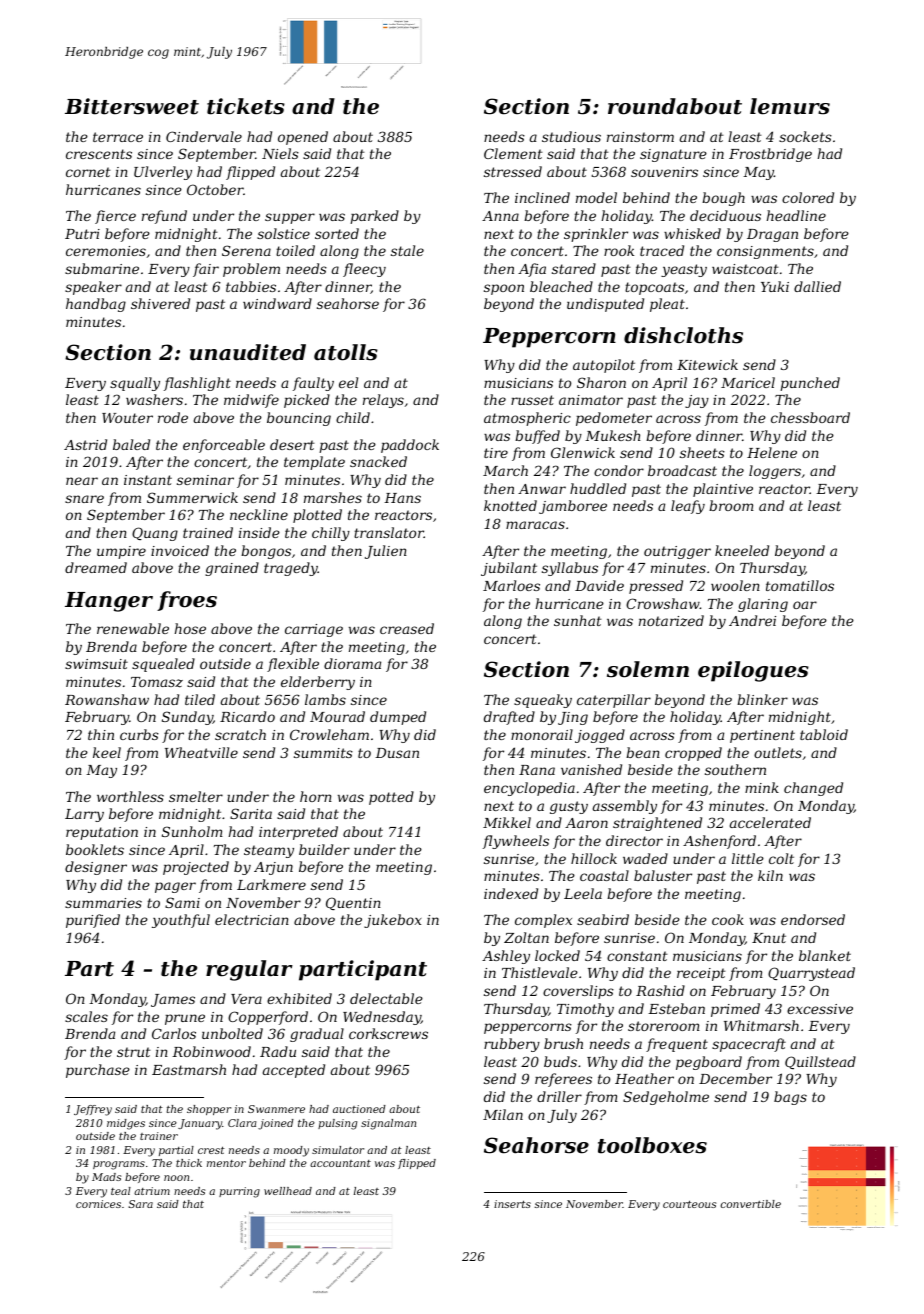  I want to click on shivered, so click(160, 303).
